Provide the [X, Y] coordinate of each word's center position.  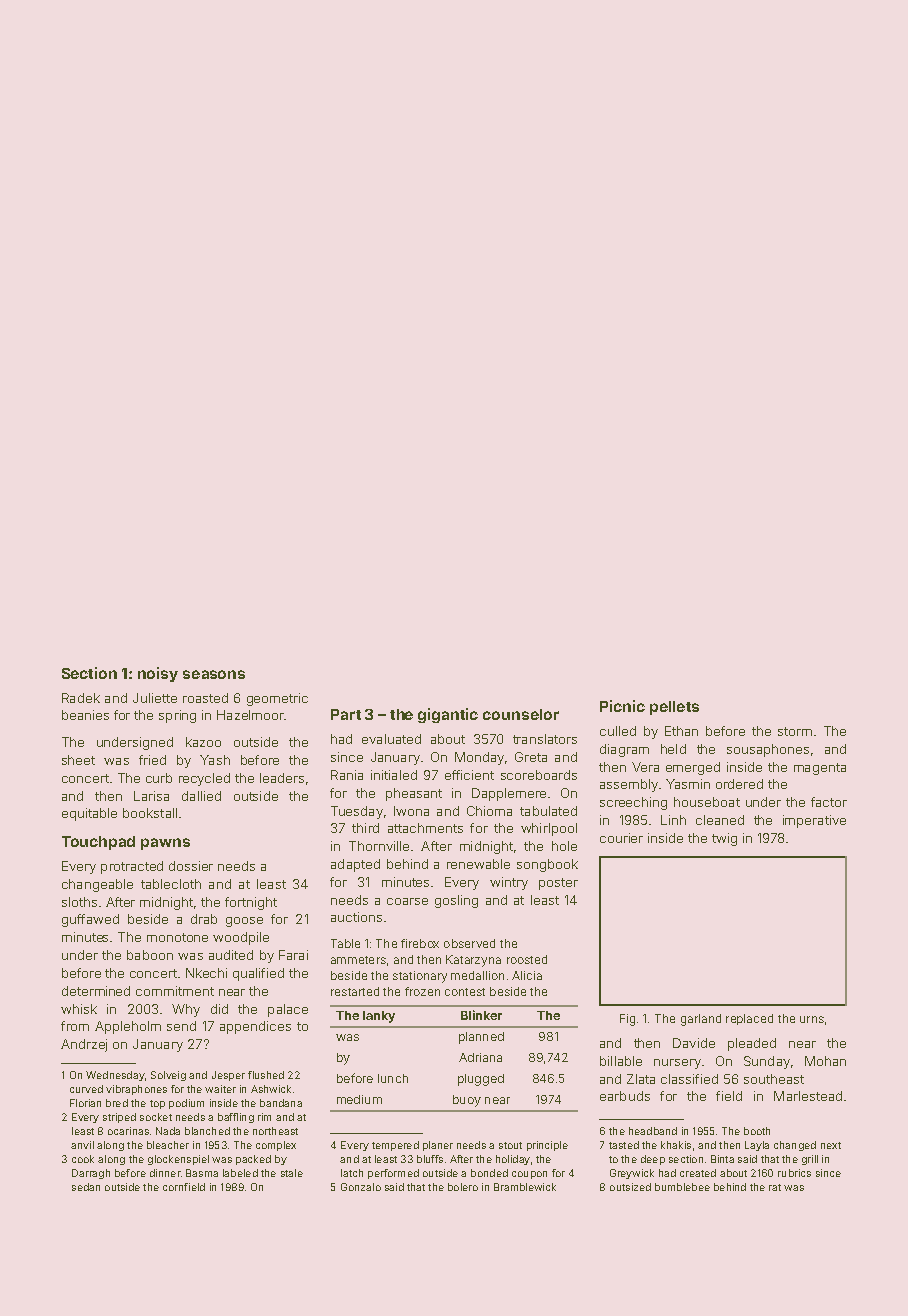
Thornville [379, 846]
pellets [674, 708]
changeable [97, 885]
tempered [395, 1146]
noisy [158, 674]
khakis [676, 1145]
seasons [214, 674]
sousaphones [768, 750]
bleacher [168, 1145]
